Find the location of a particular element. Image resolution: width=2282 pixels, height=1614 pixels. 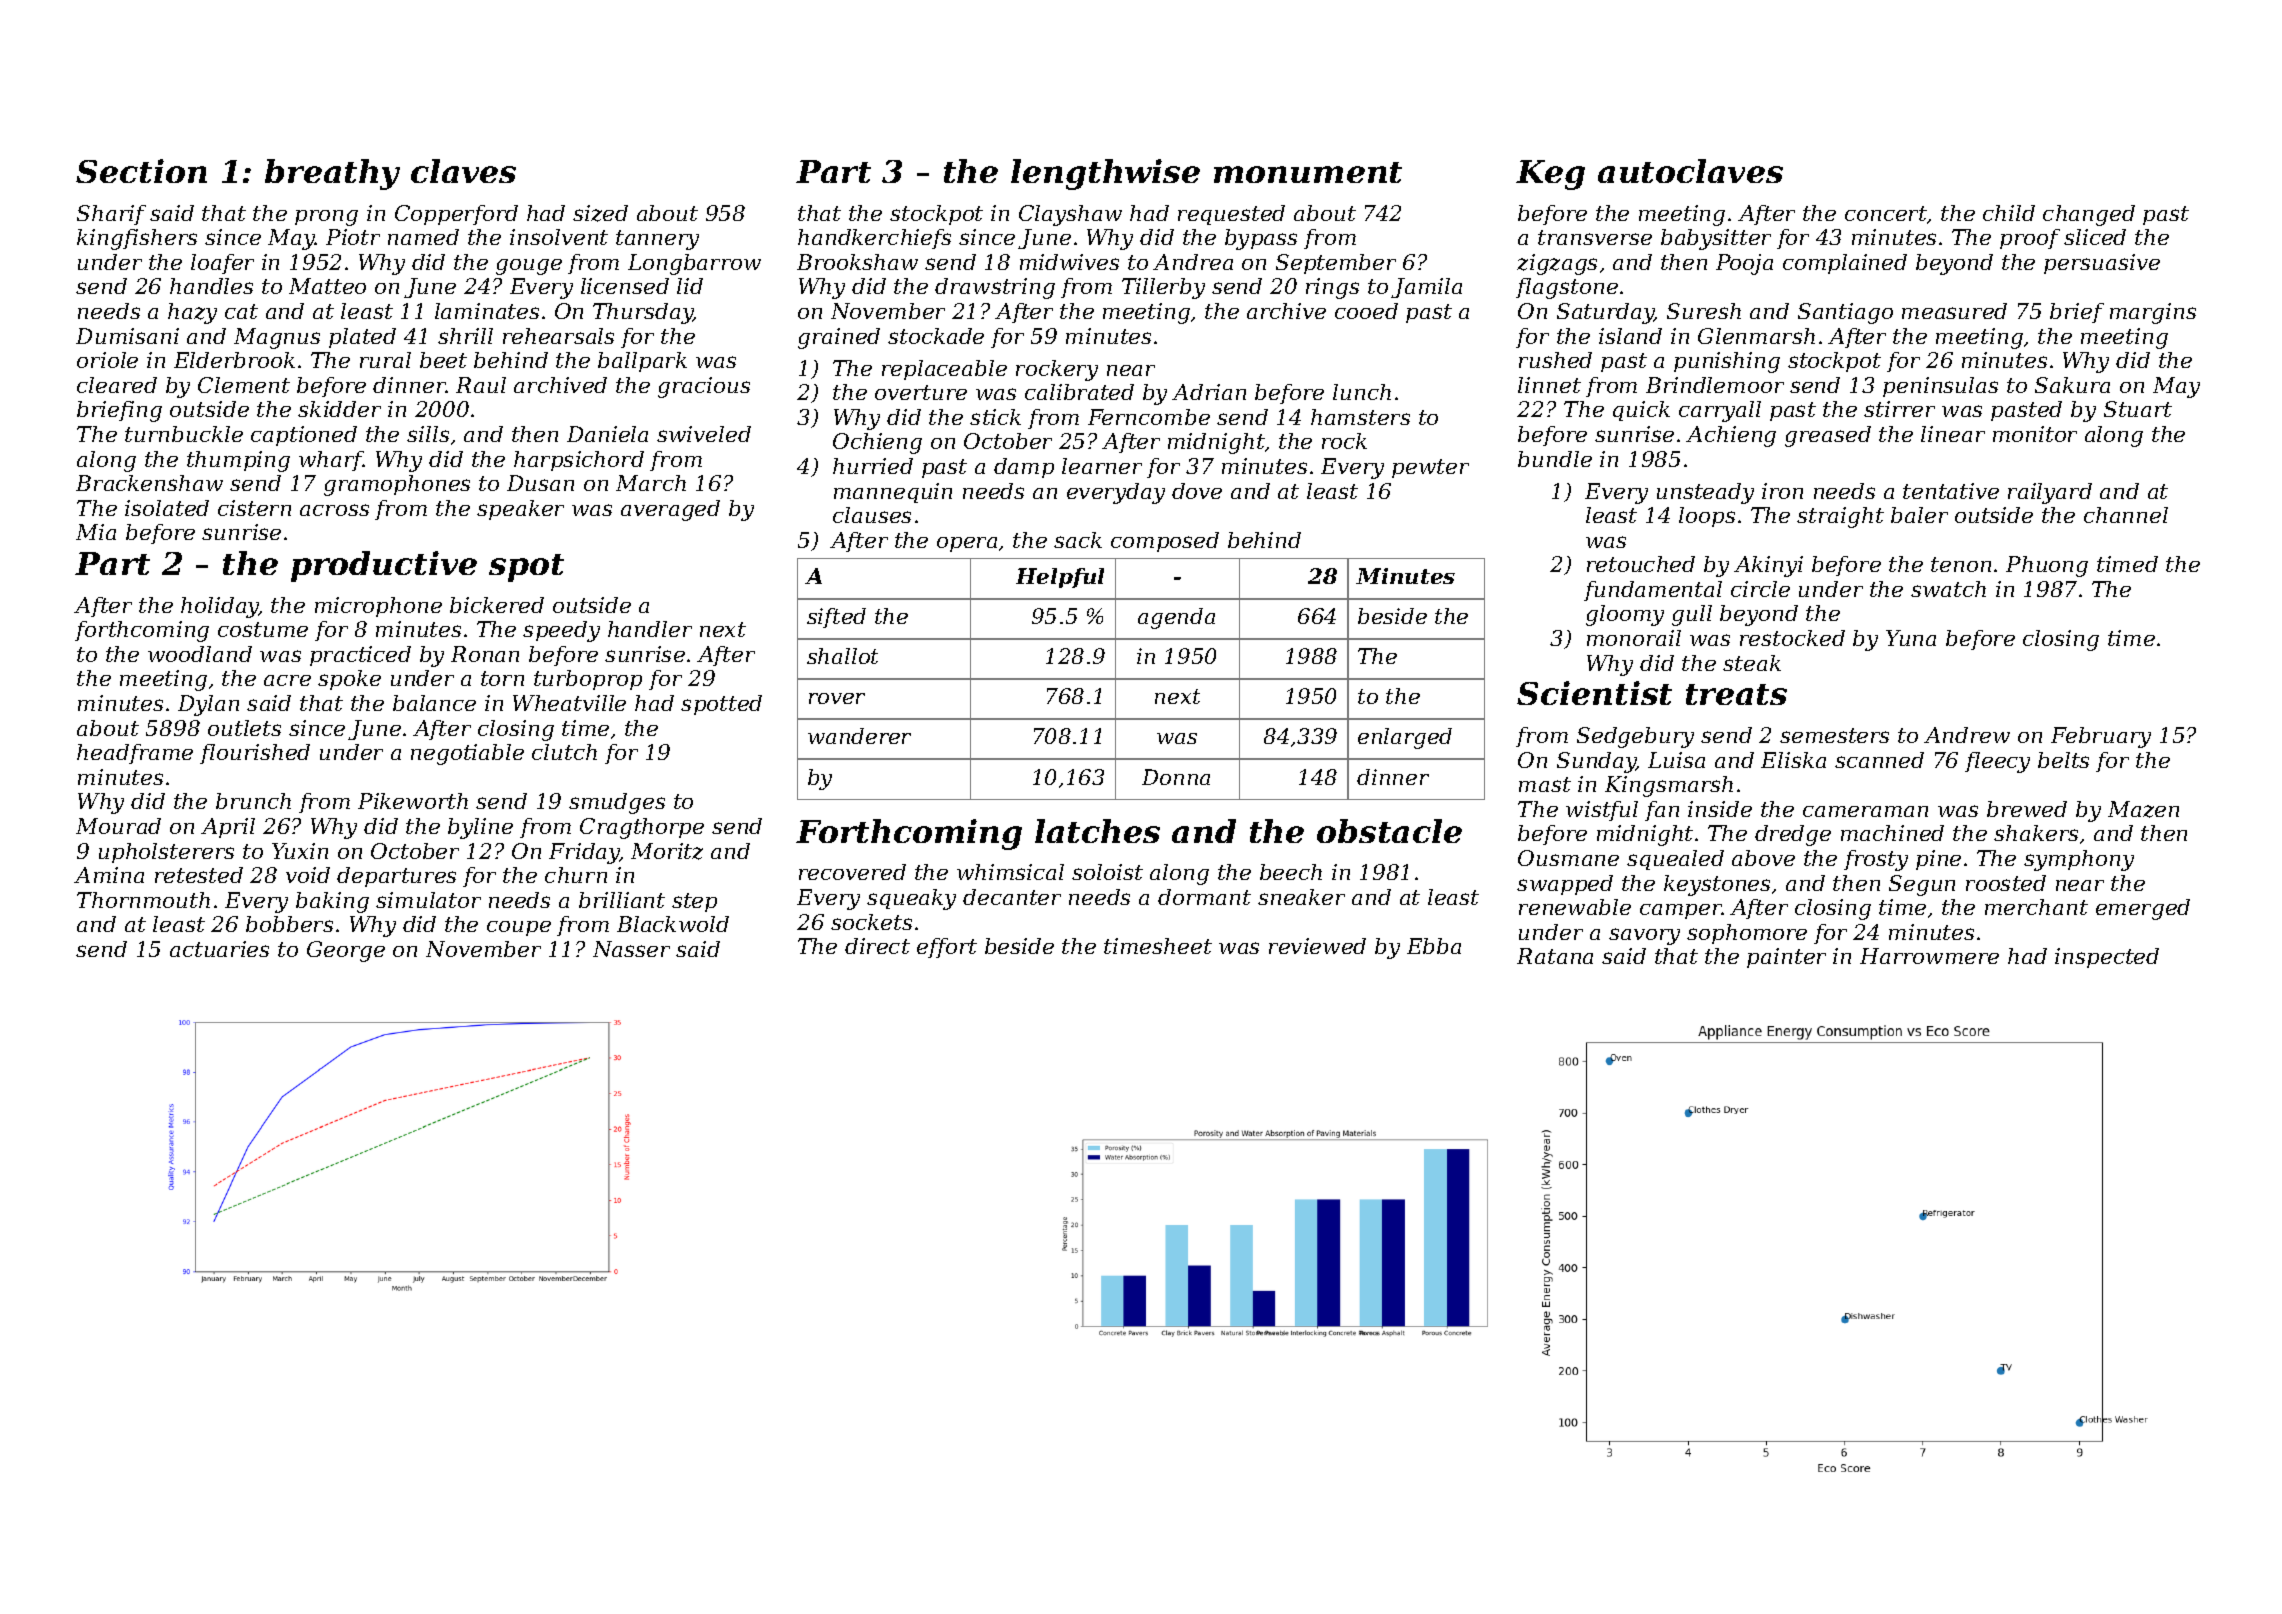

actuaries is located at coordinates (219, 949).
